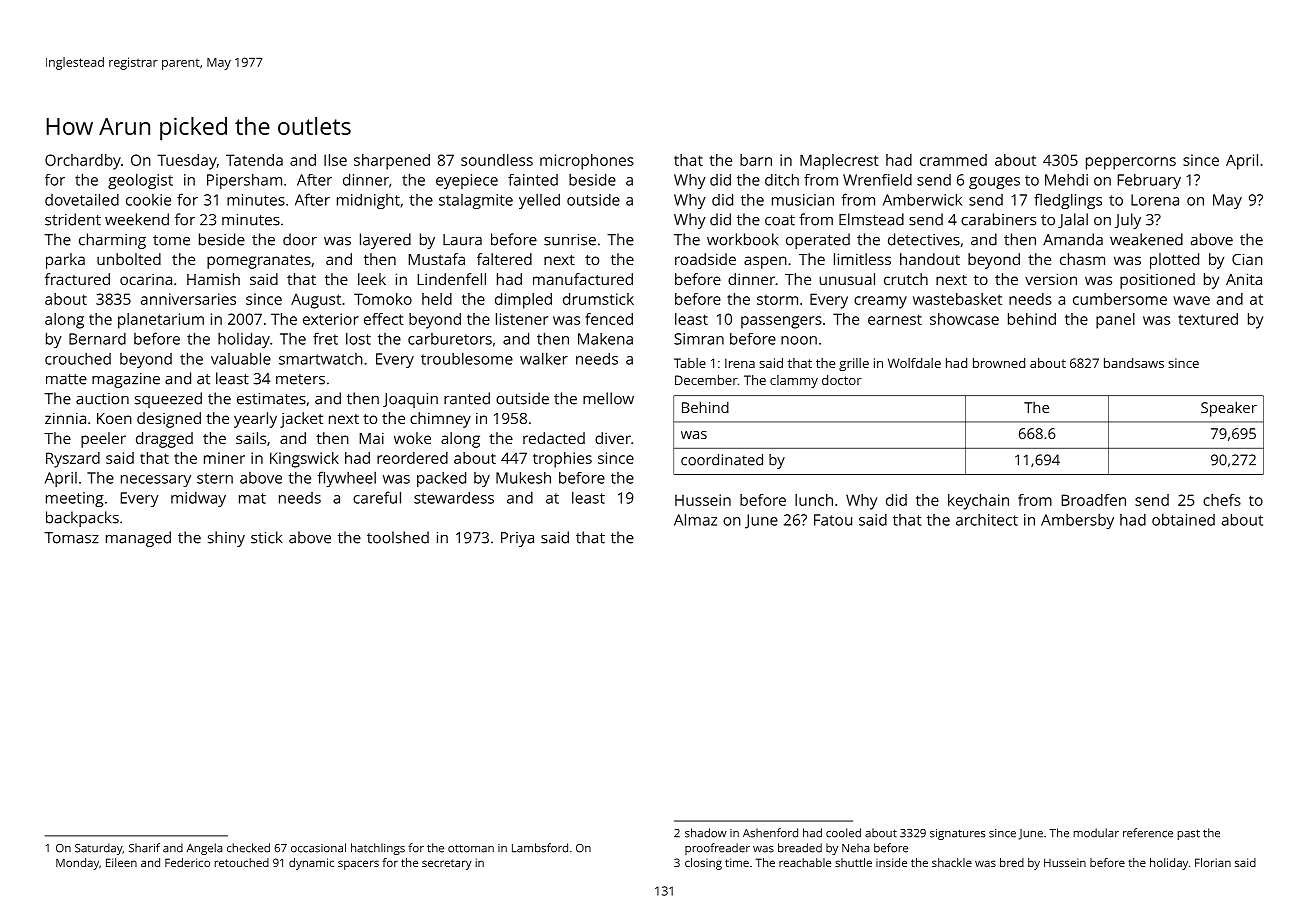 The image size is (1308, 924). I want to click on shadow, so click(705, 833).
